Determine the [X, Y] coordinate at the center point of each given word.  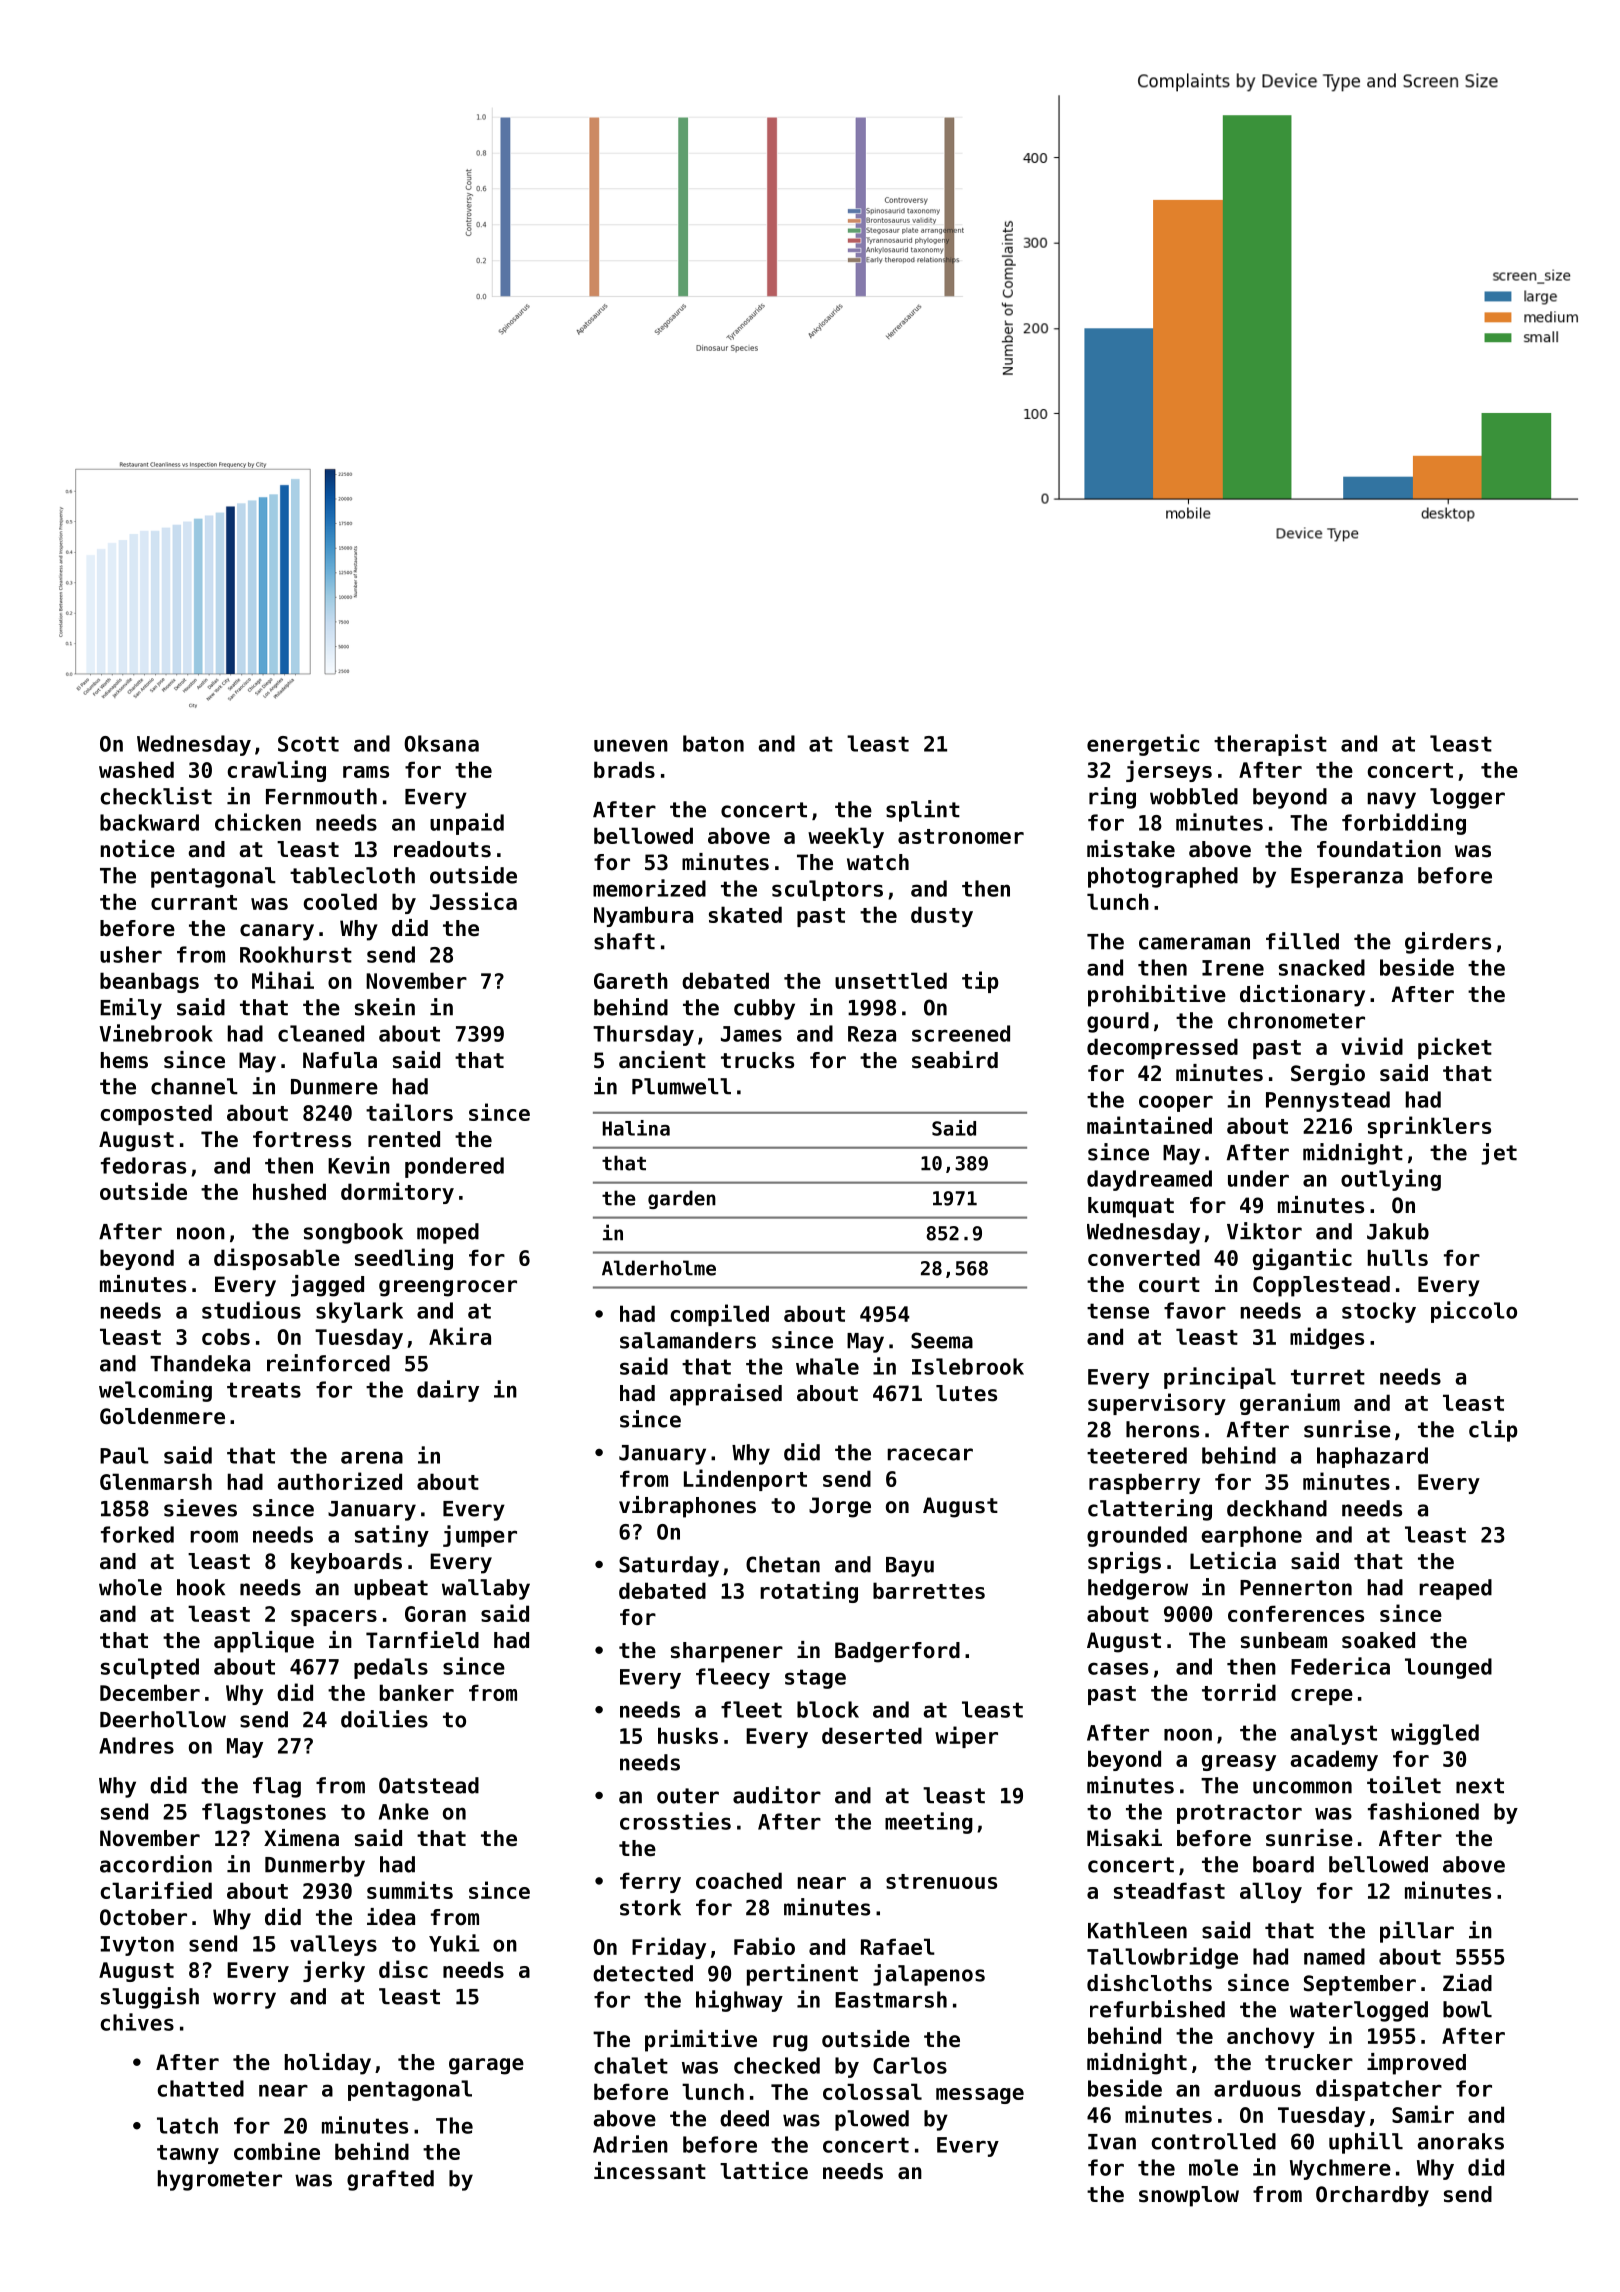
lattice [764, 2171]
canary [277, 932]
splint [923, 811]
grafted [390, 2180]
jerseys [1169, 771]
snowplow [1189, 2196]
